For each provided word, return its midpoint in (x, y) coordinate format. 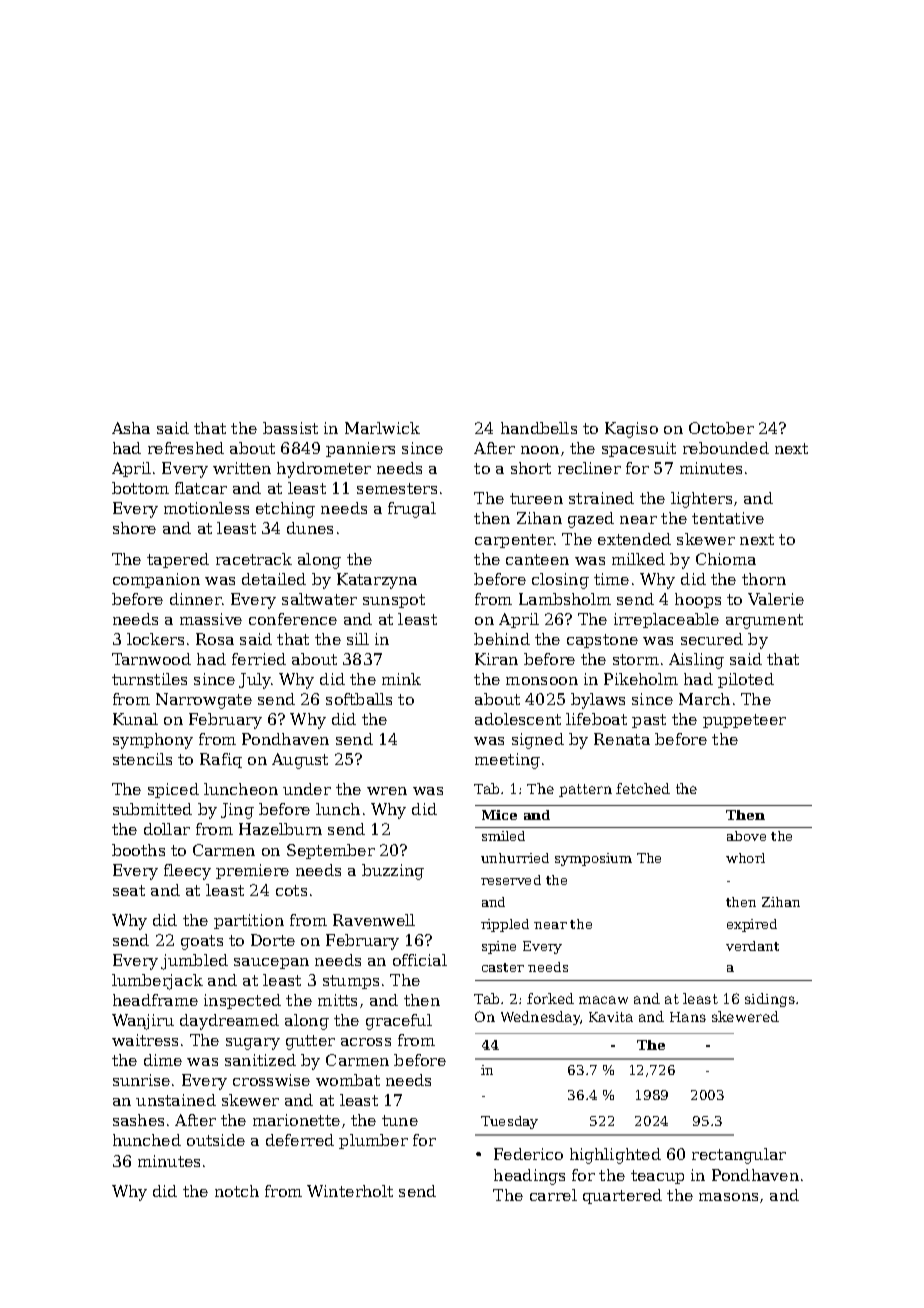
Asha (131, 428)
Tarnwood (151, 659)
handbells (539, 428)
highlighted (615, 1156)
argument (764, 621)
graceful (399, 1022)
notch (237, 1191)
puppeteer (744, 721)
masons (728, 1197)
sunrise (141, 1080)
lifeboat (596, 719)
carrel (553, 1195)
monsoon (542, 681)
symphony (153, 741)
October (721, 428)
